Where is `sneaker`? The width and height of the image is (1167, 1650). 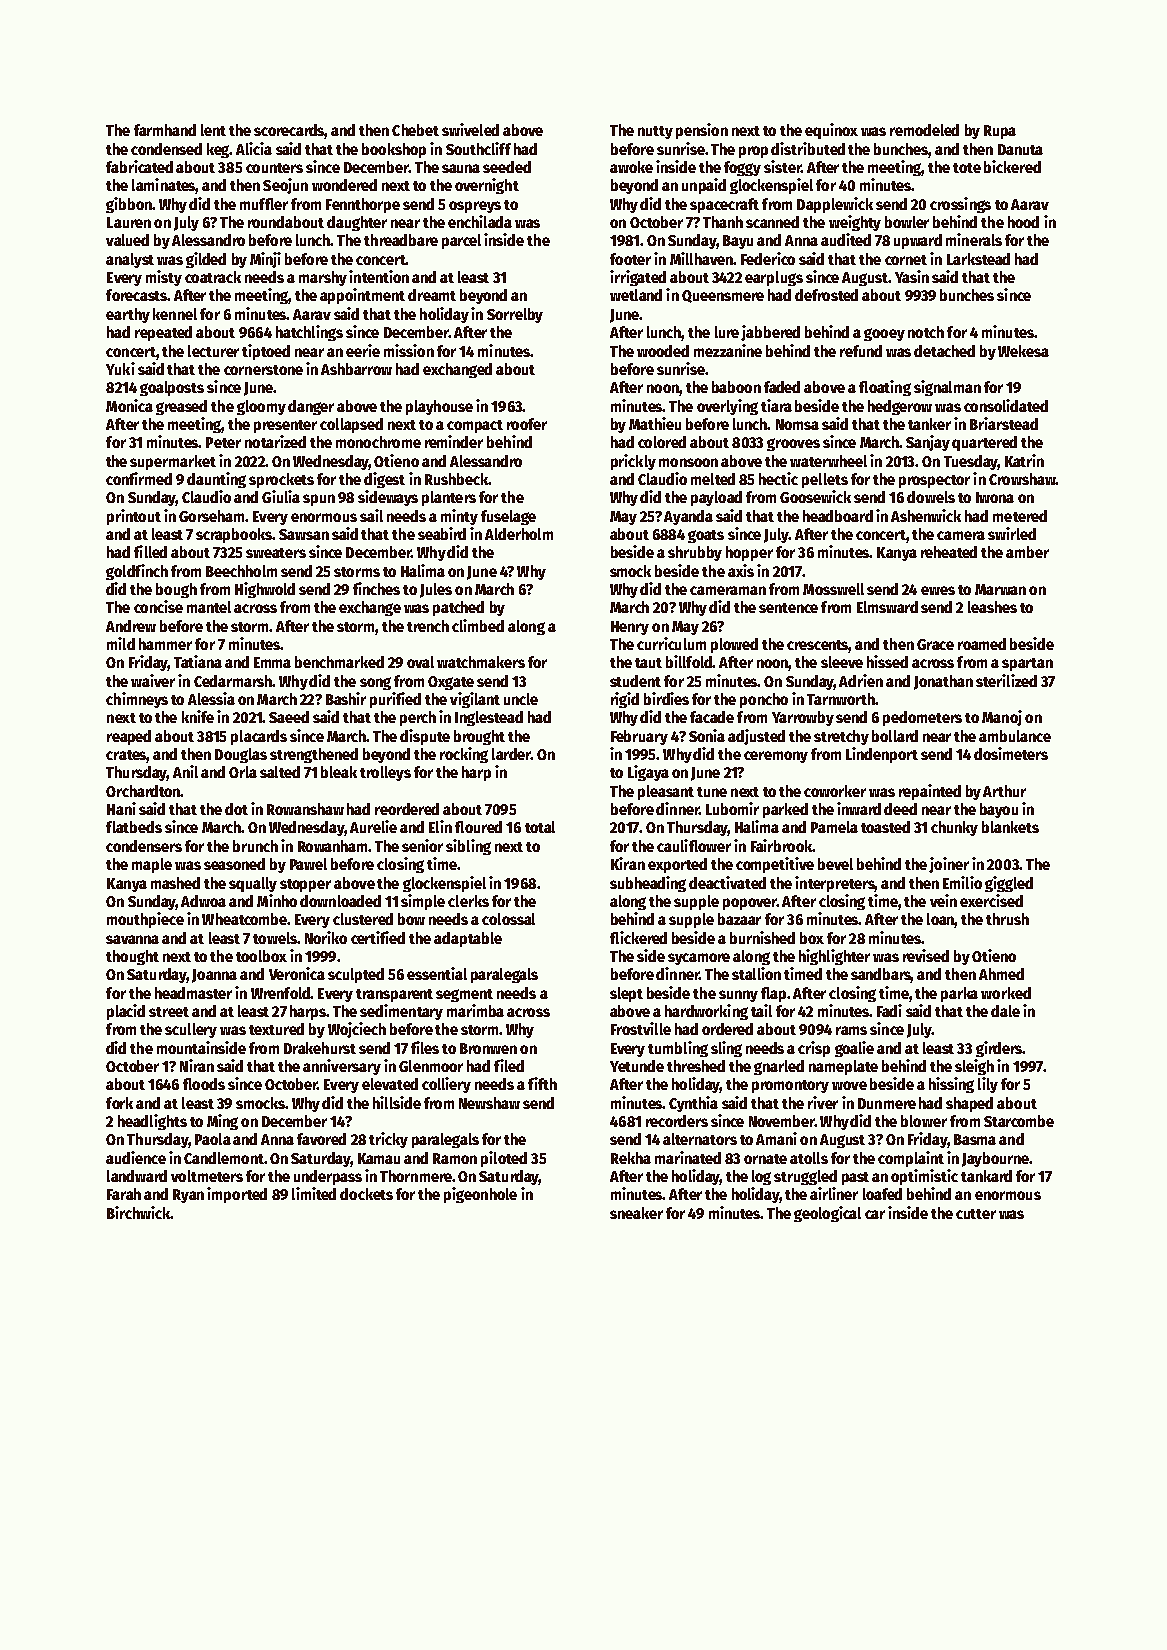
sneaker is located at coordinates (636, 1213).
